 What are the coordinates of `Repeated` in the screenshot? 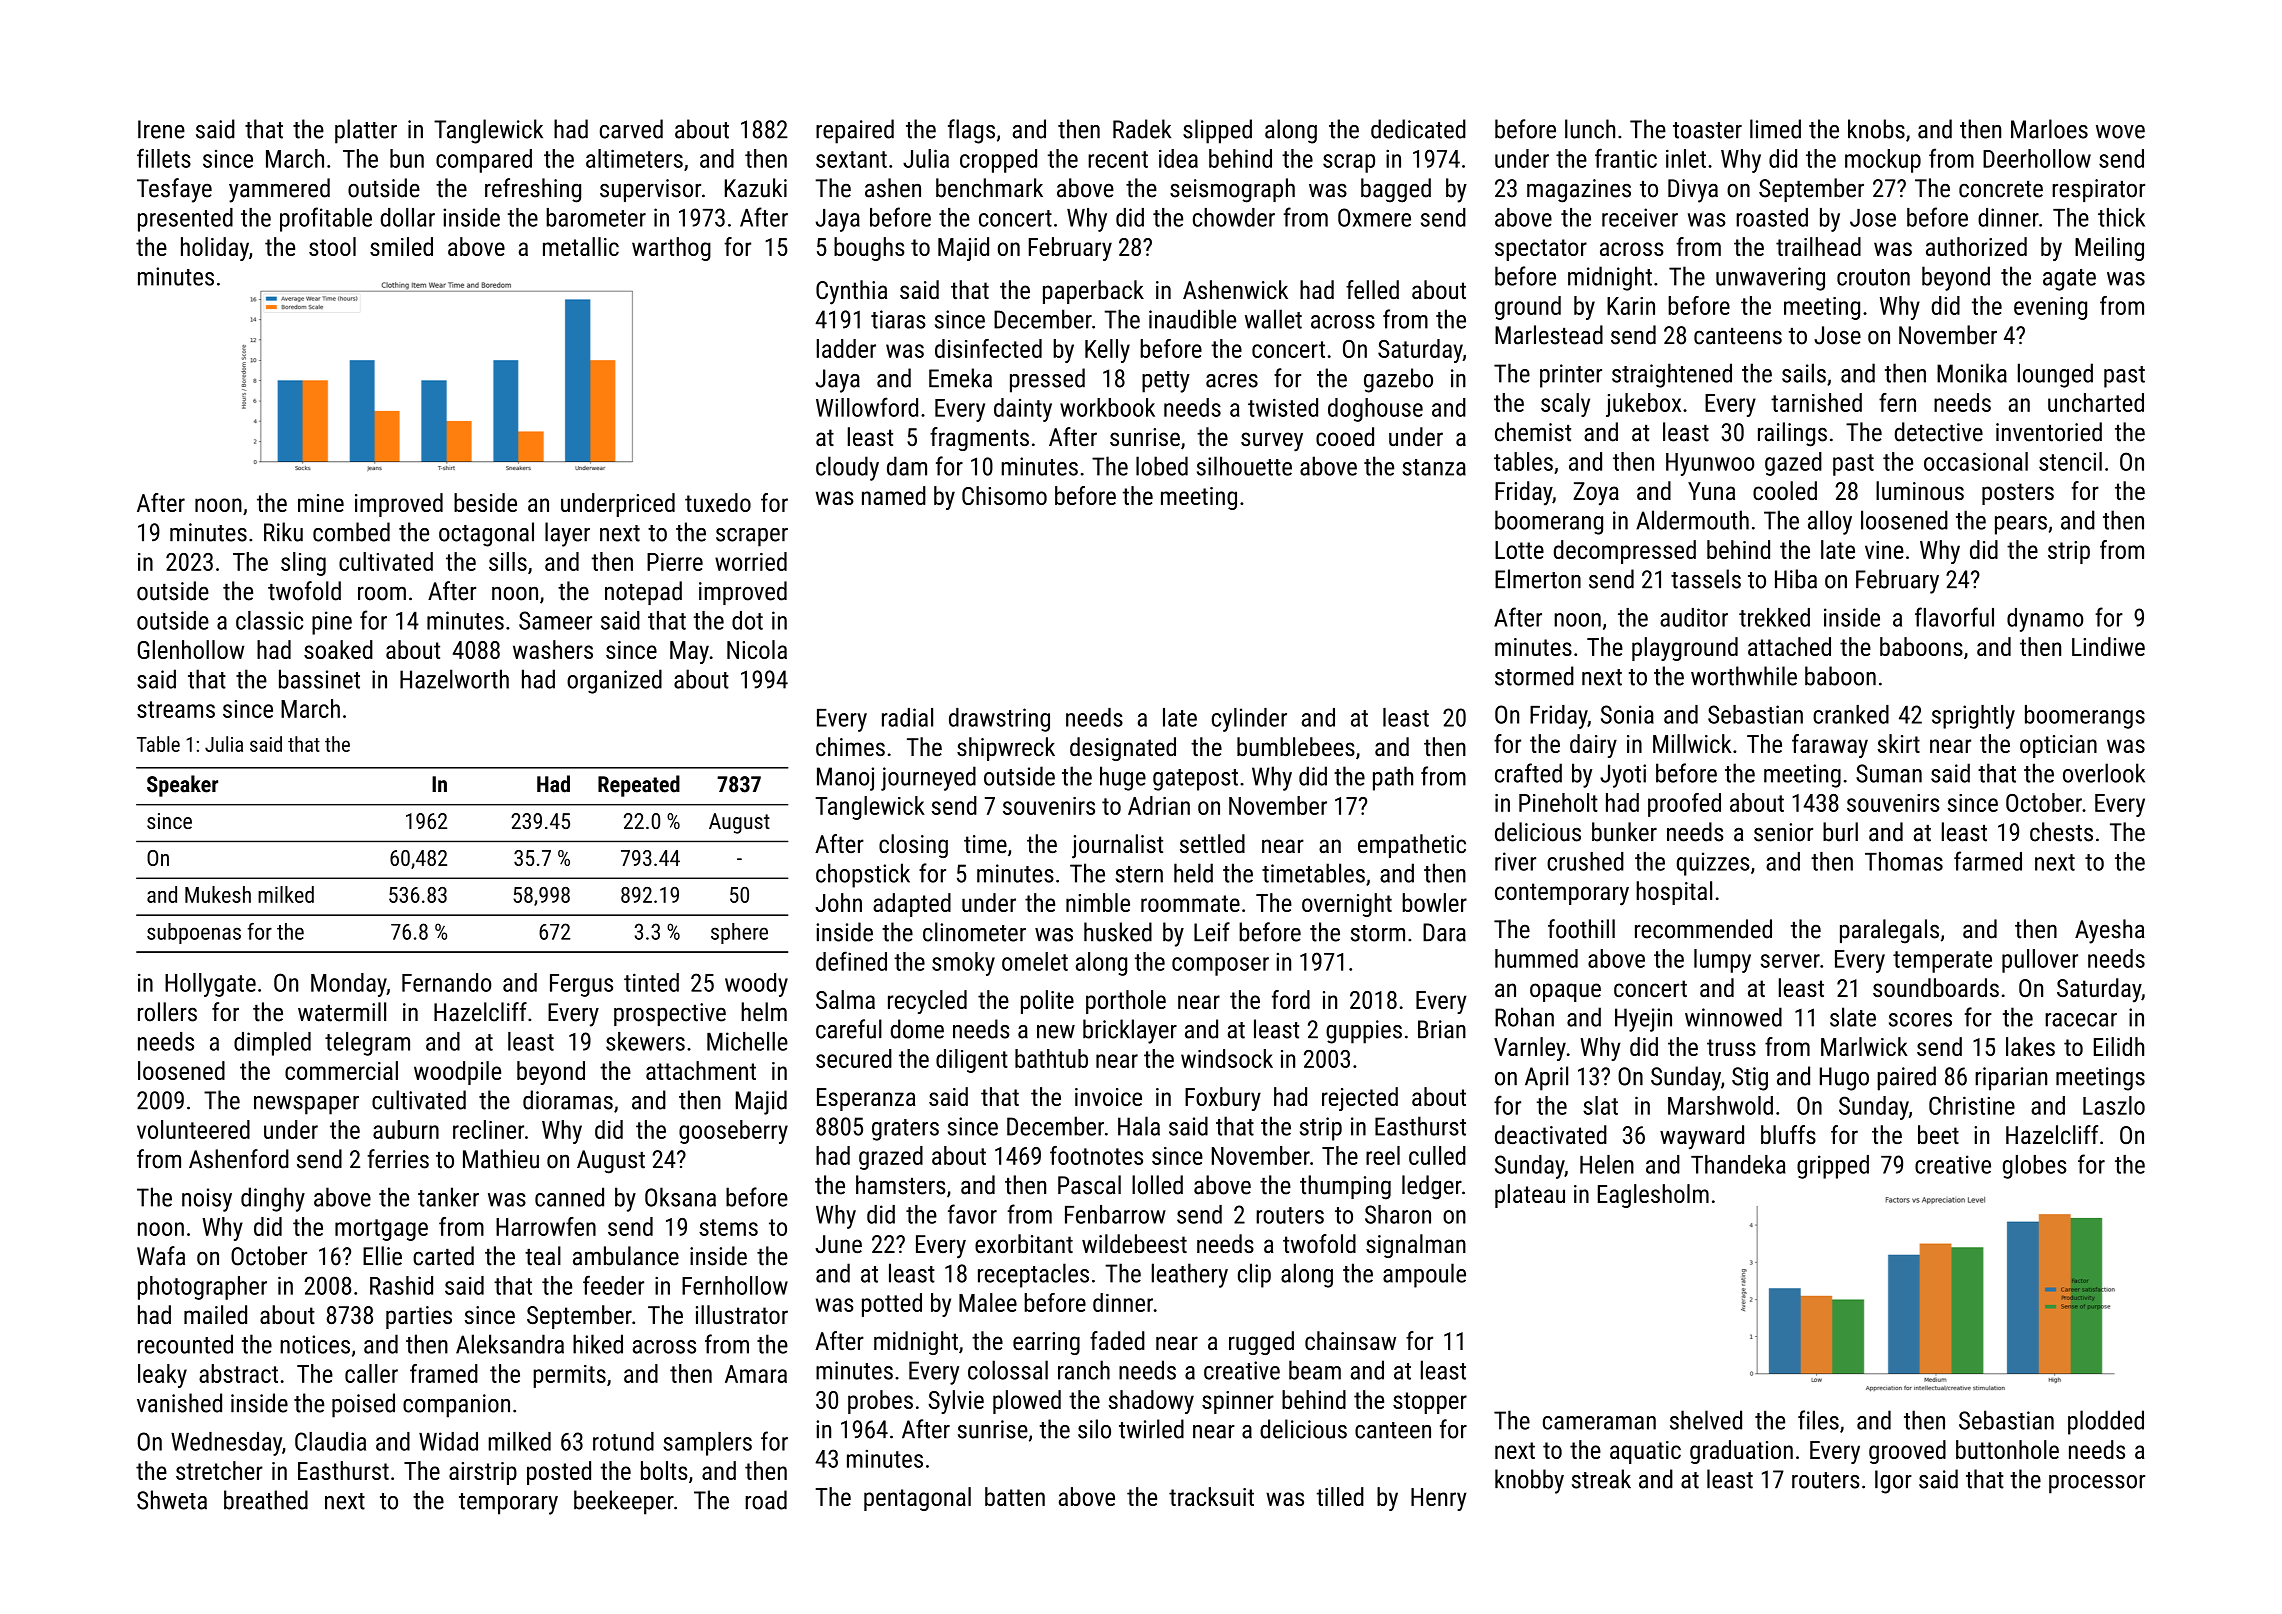 It's located at (639, 786).
